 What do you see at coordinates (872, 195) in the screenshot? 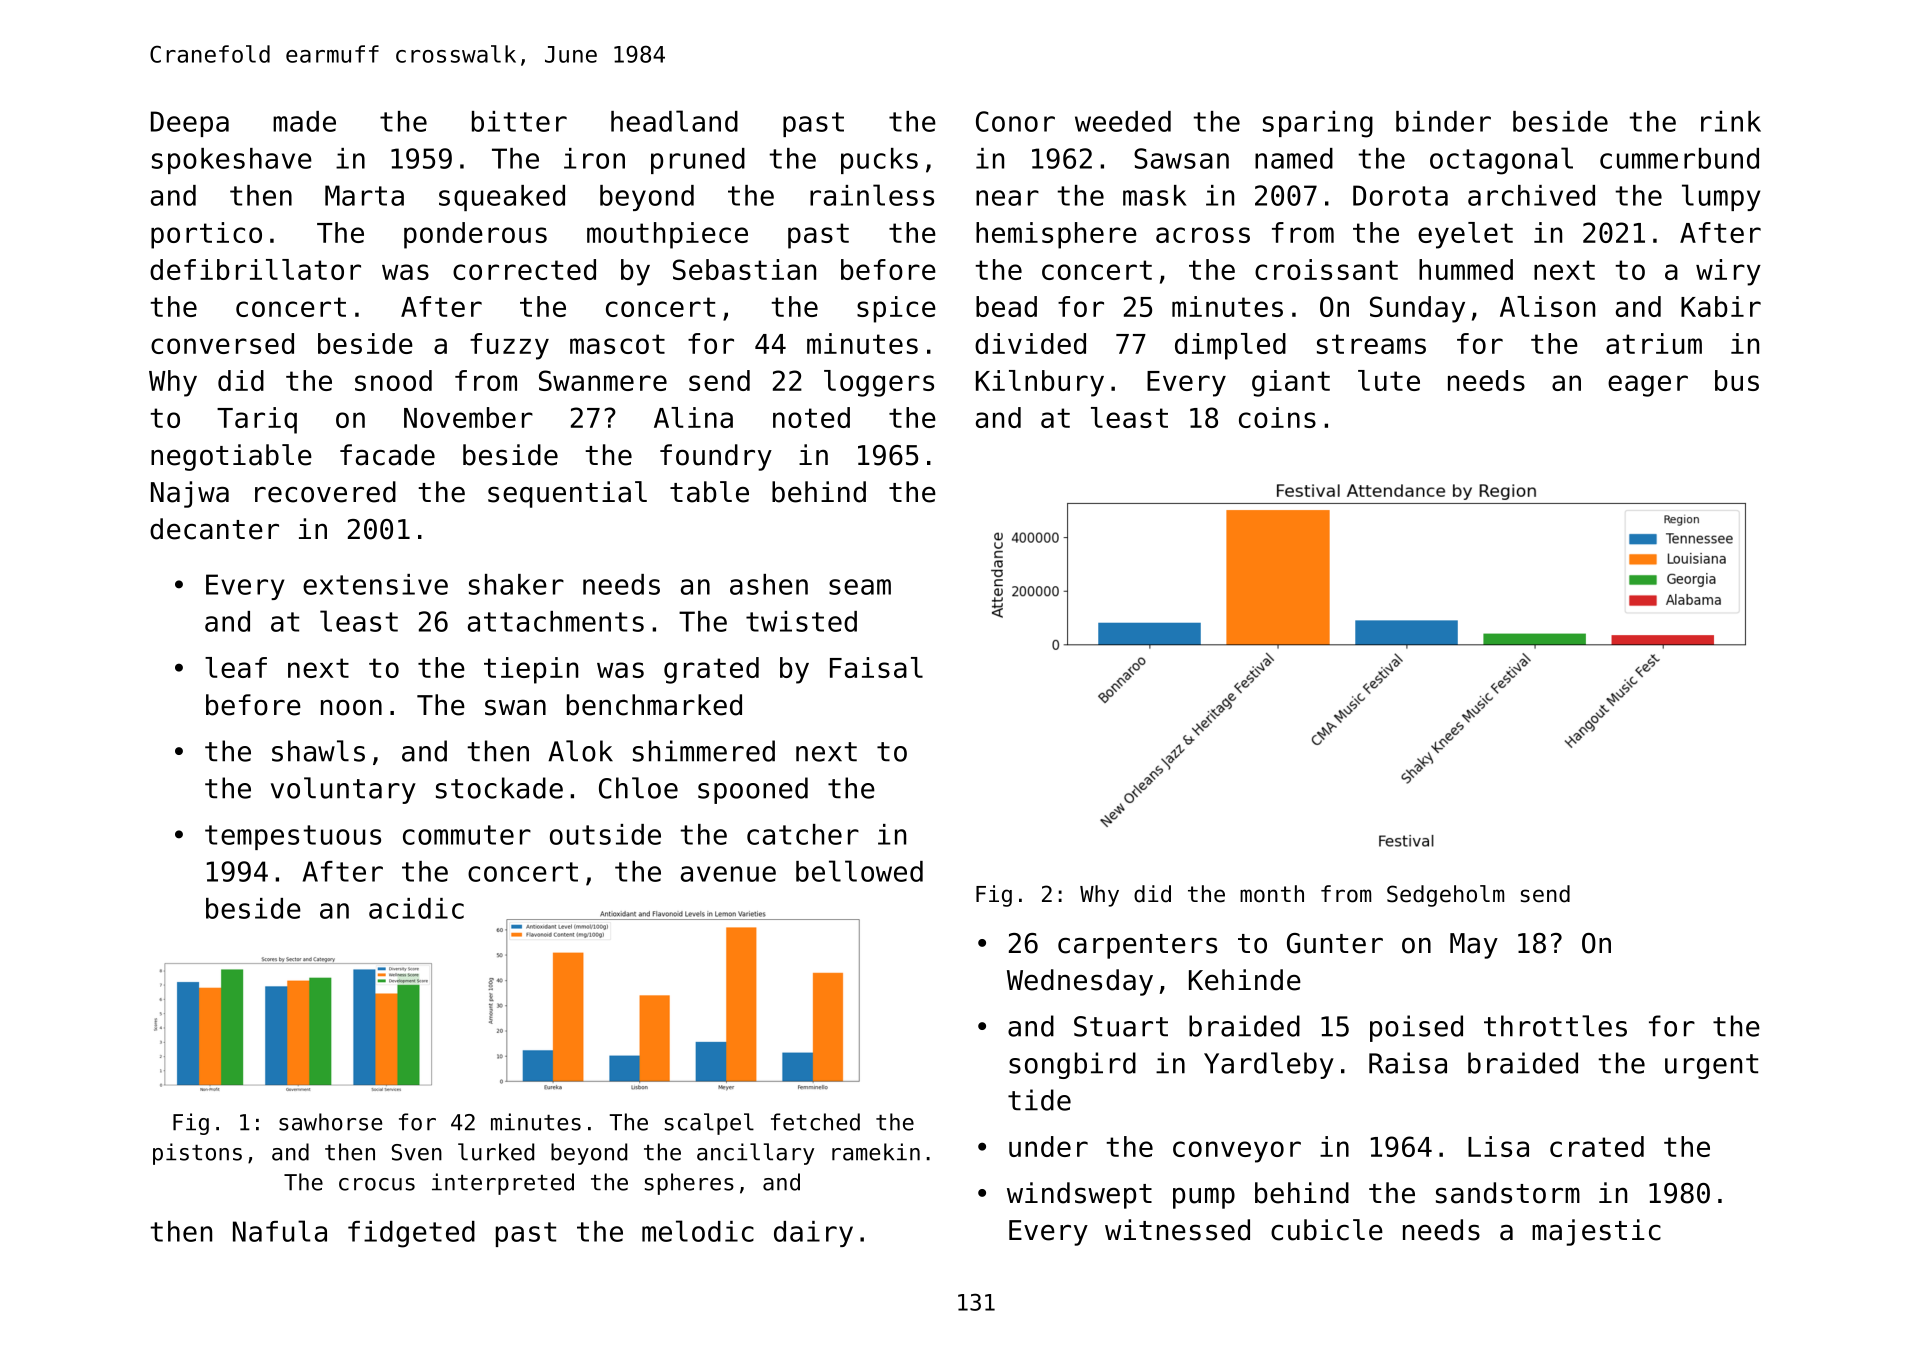
I see `rainless` at bounding box center [872, 195].
